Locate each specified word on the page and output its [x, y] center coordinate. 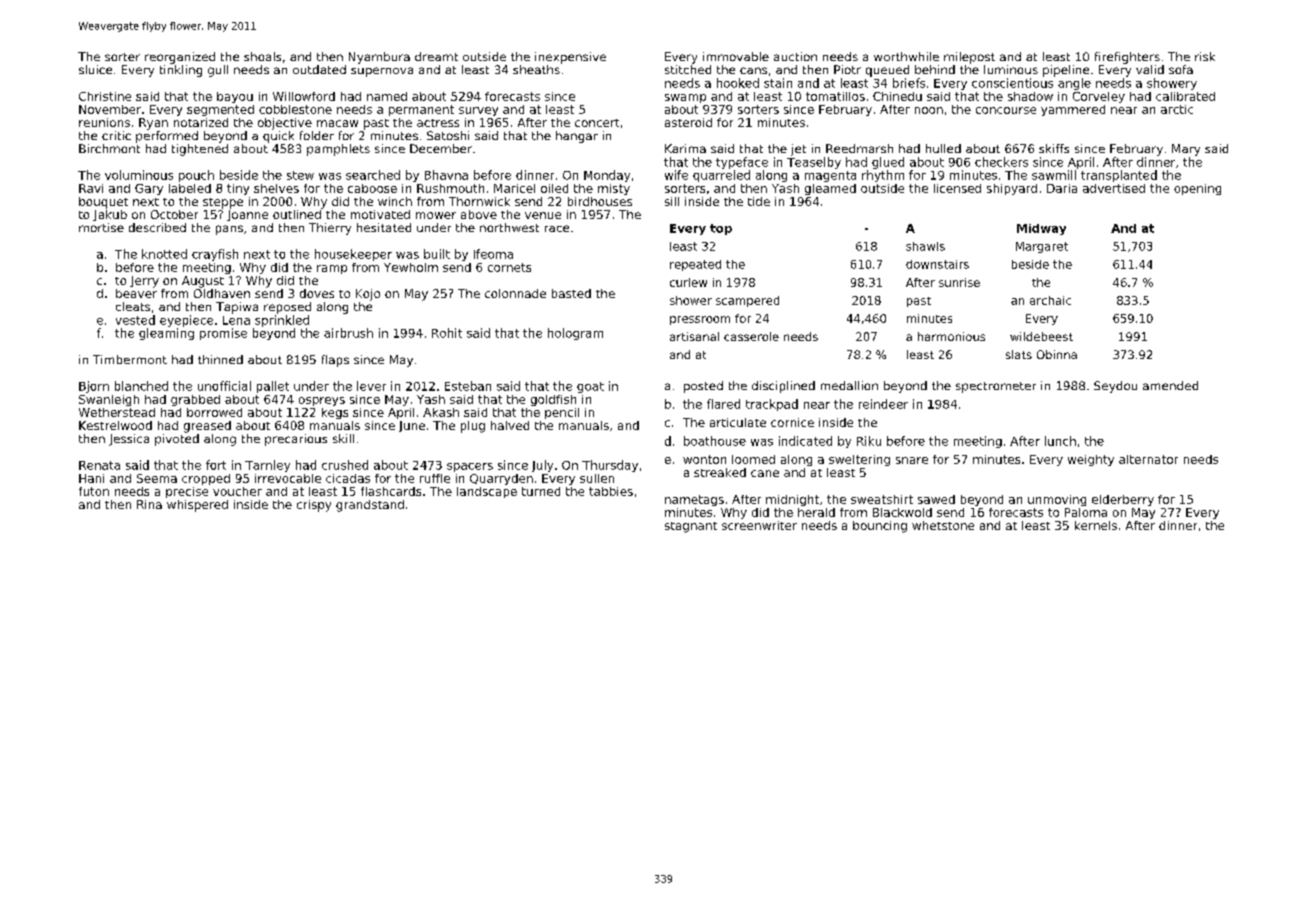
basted [571, 293]
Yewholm [411, 267]
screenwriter [759, 525]
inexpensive [570, 58]
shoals [262, 56]
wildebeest [1041, 336]
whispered [197, 506]
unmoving [1057, 500]
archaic [1050, 300]
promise [223, 334]
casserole [751, 336]
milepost [969, 58]
